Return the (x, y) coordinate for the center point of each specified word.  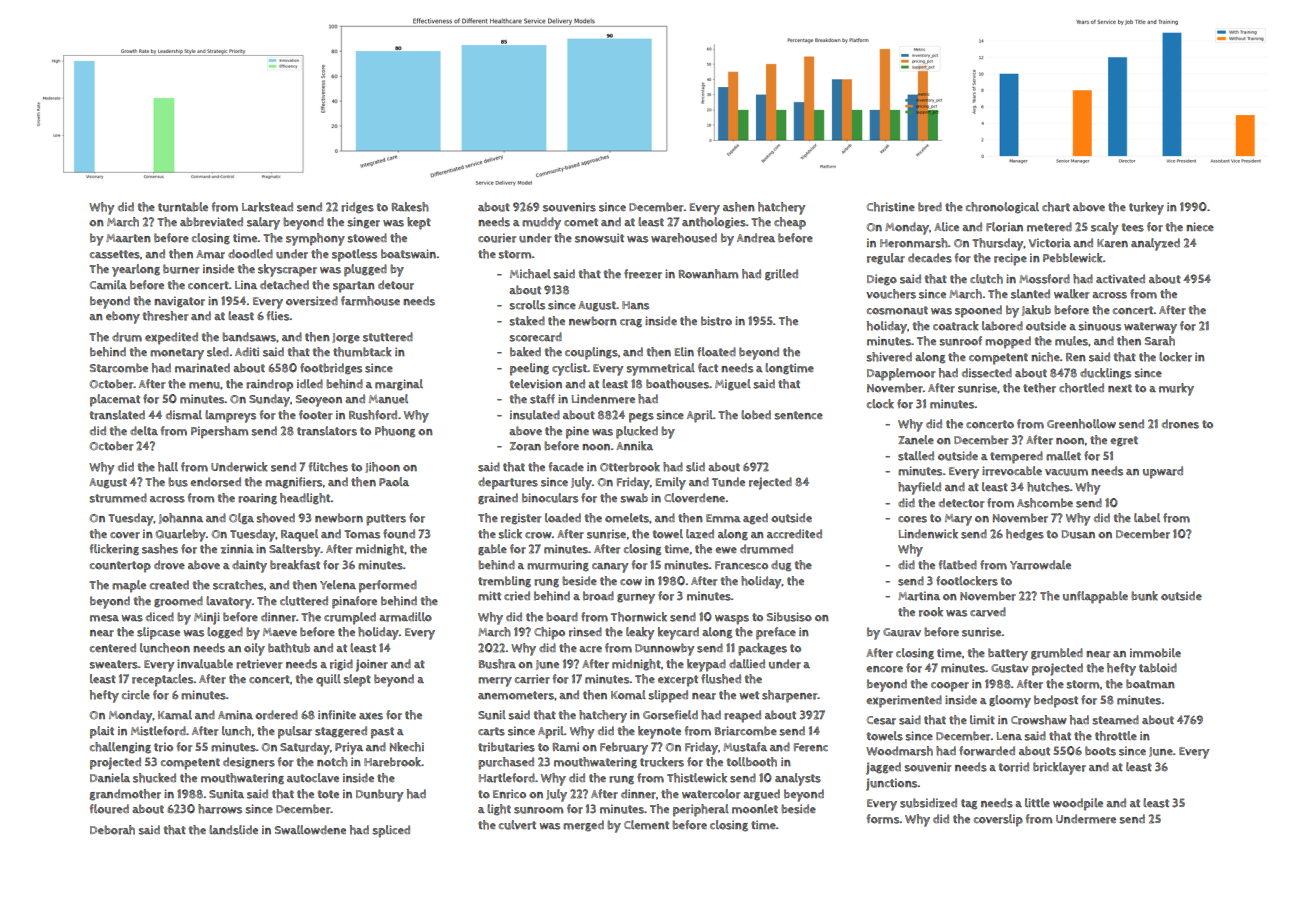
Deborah (112, 830)
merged (583, 826)
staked (527, 321)
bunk (1144, 596)
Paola (394, 482)
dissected (987, 373)
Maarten (128, 238)
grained (498, 499)
